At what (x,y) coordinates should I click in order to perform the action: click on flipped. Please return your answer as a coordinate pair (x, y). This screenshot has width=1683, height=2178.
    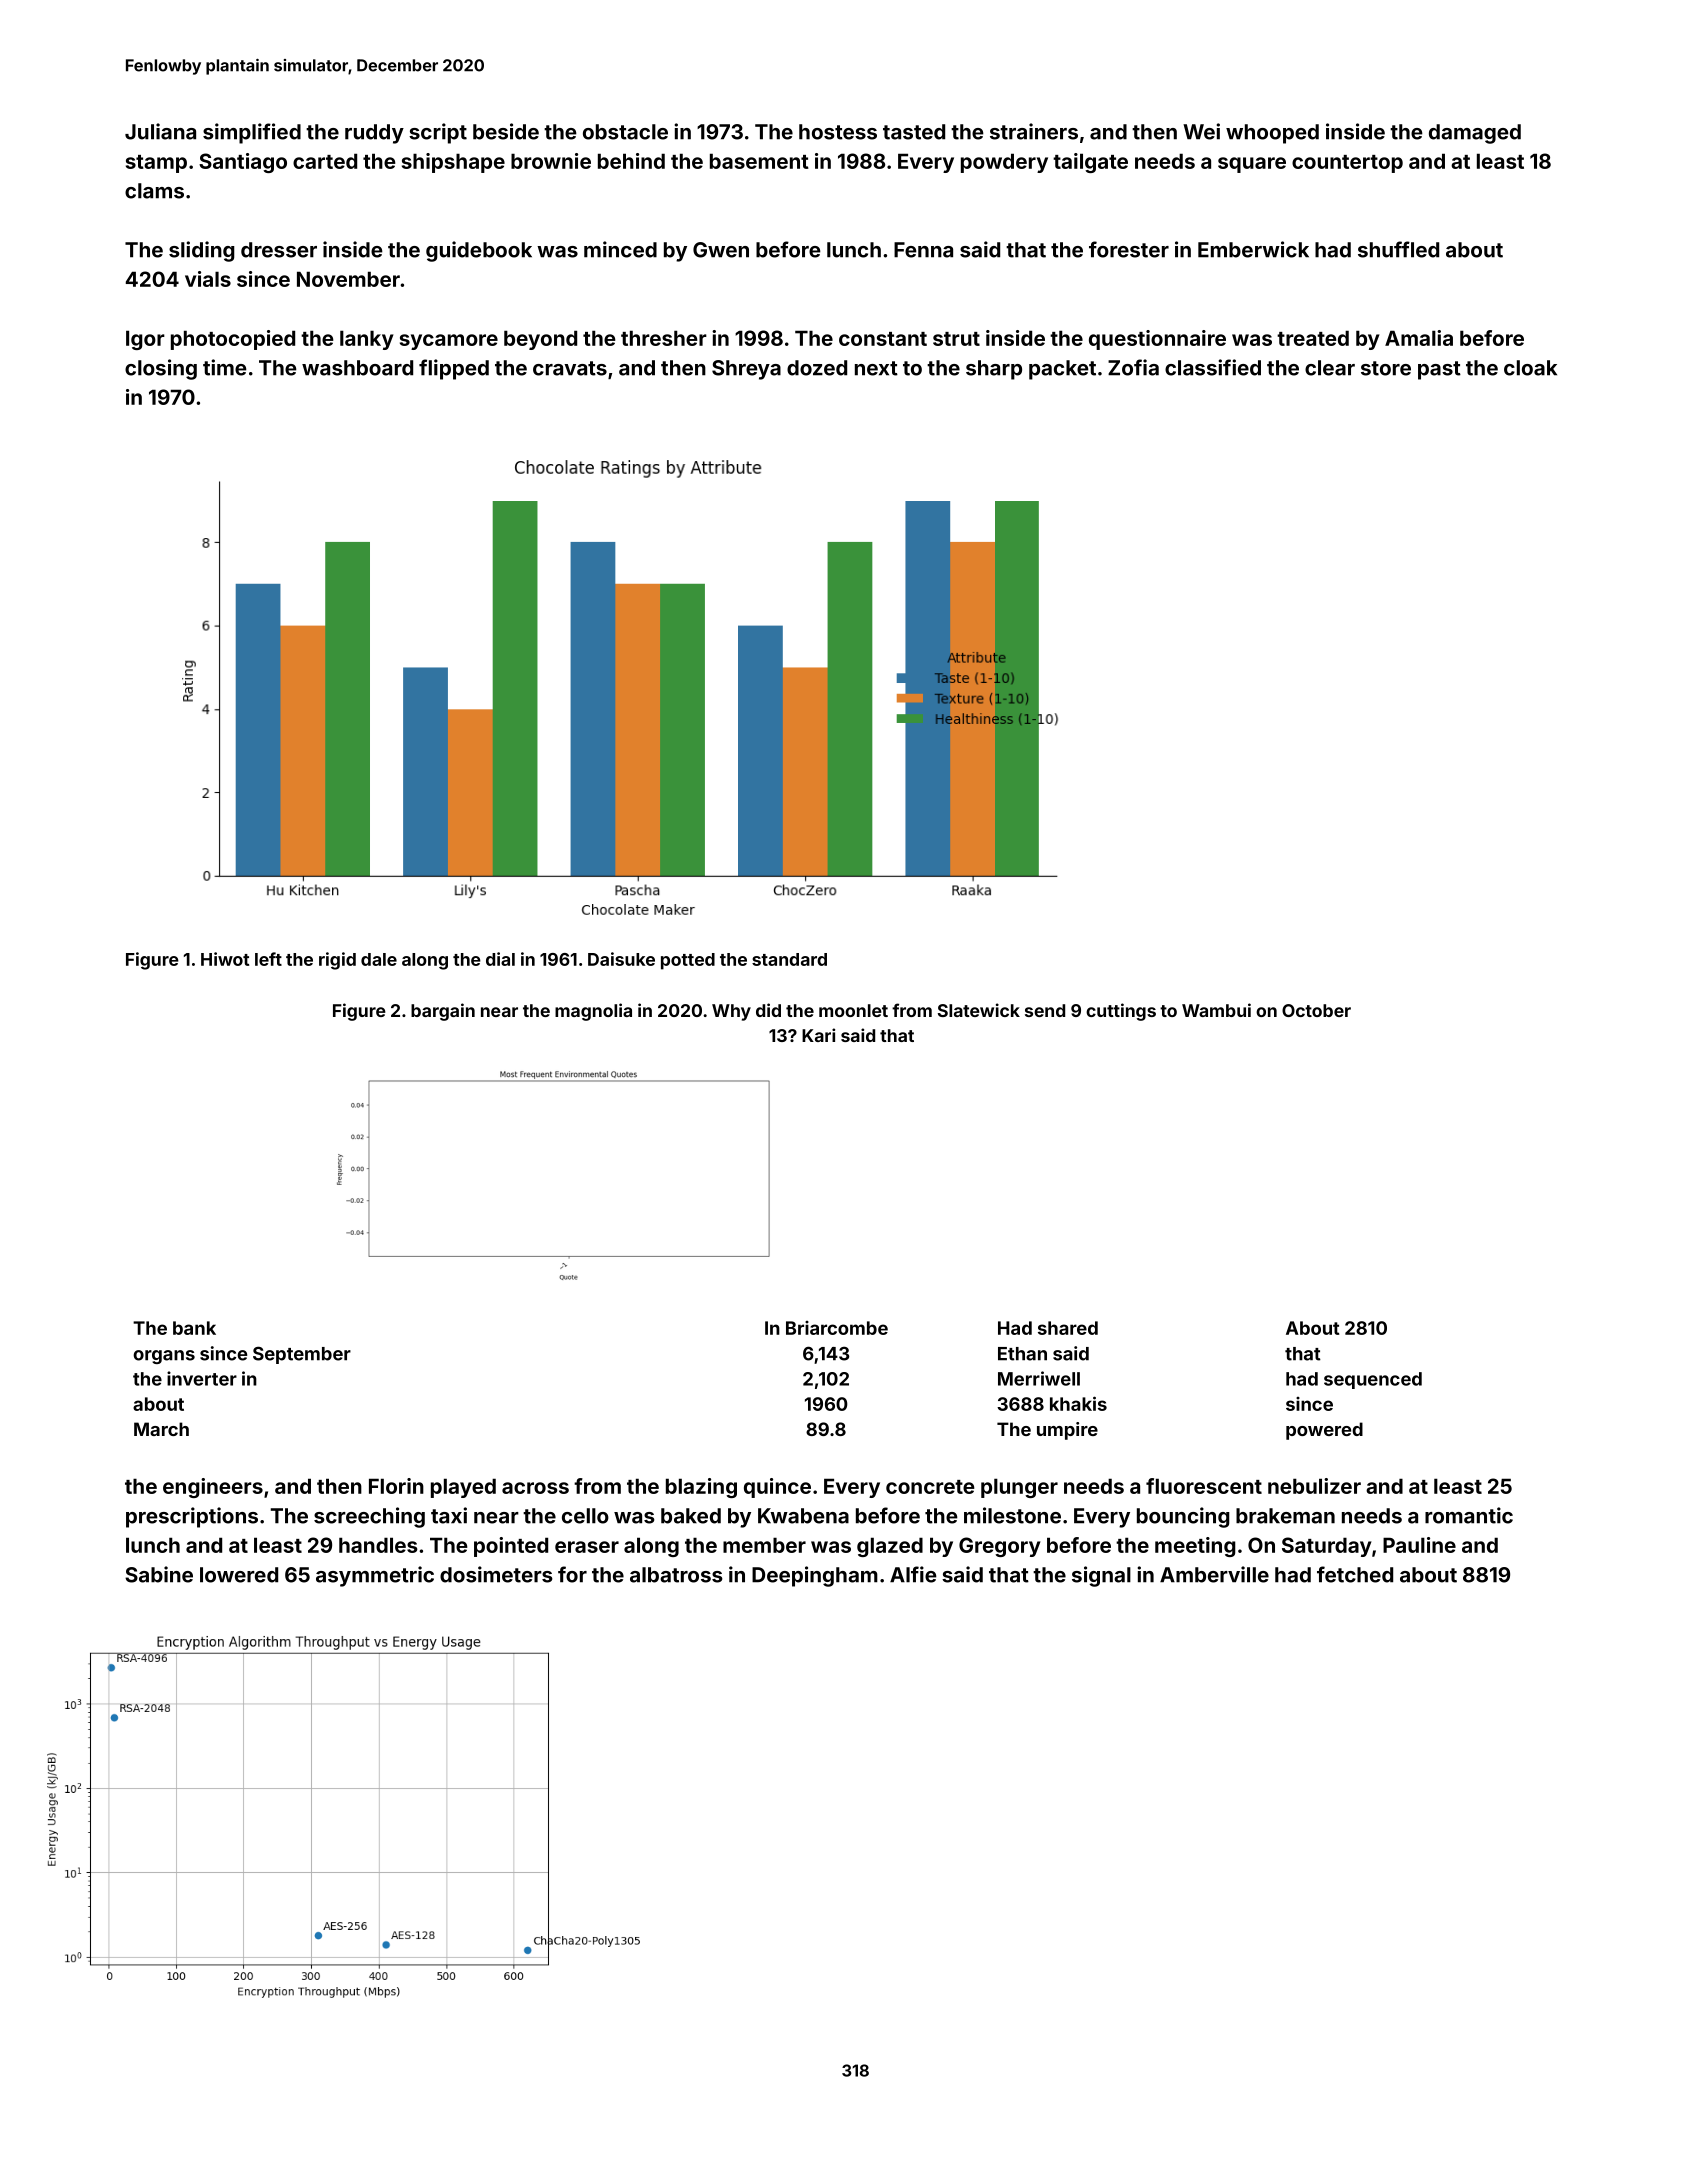
    Looking at the image, I should click on (454, 369).
